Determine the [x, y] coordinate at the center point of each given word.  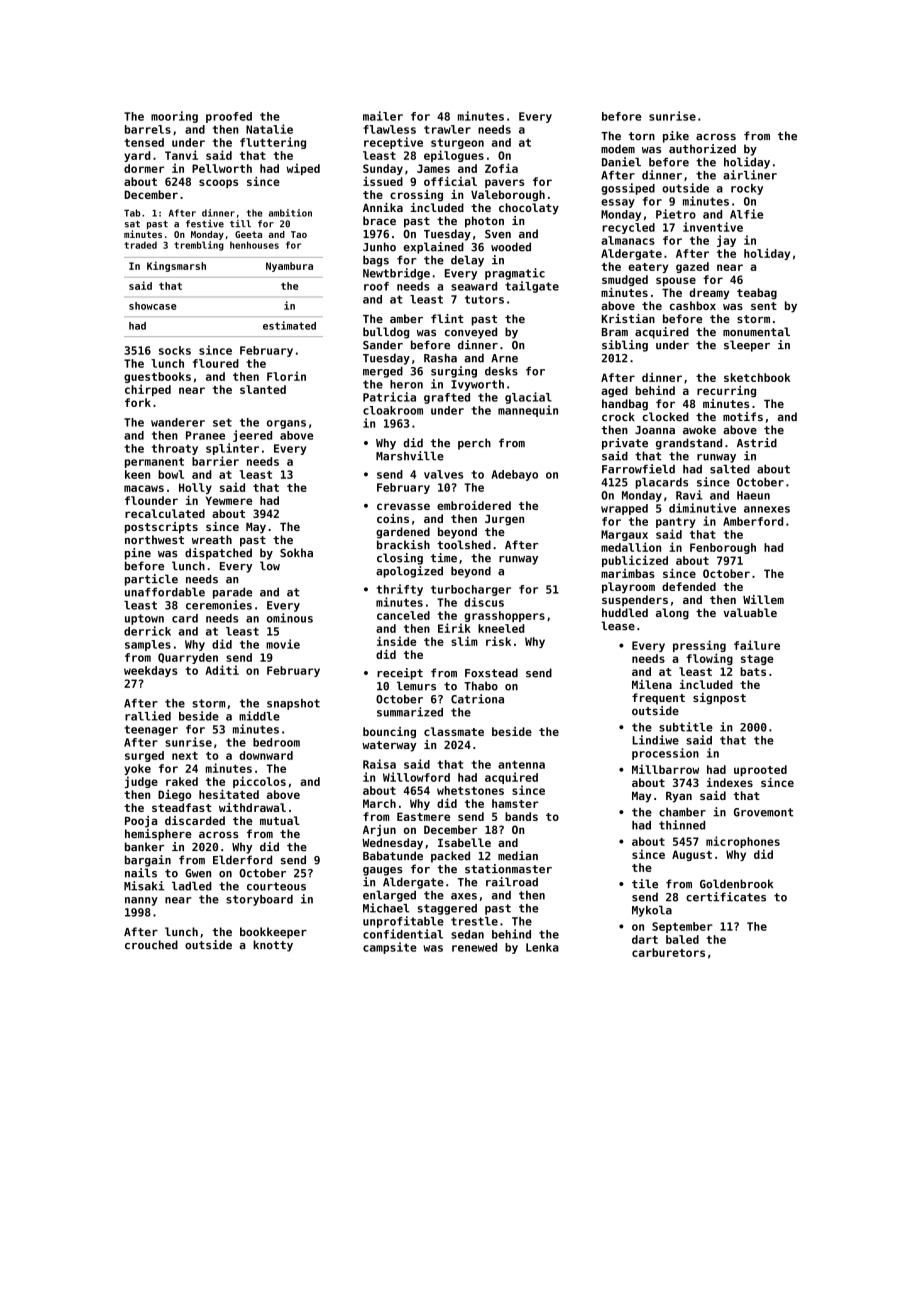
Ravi [689, 495]
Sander [383, 345]
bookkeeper [273, 933]
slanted [263, 389]
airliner [750, 175]
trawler [447, 129]
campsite [390, 948]
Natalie [269, 129]
